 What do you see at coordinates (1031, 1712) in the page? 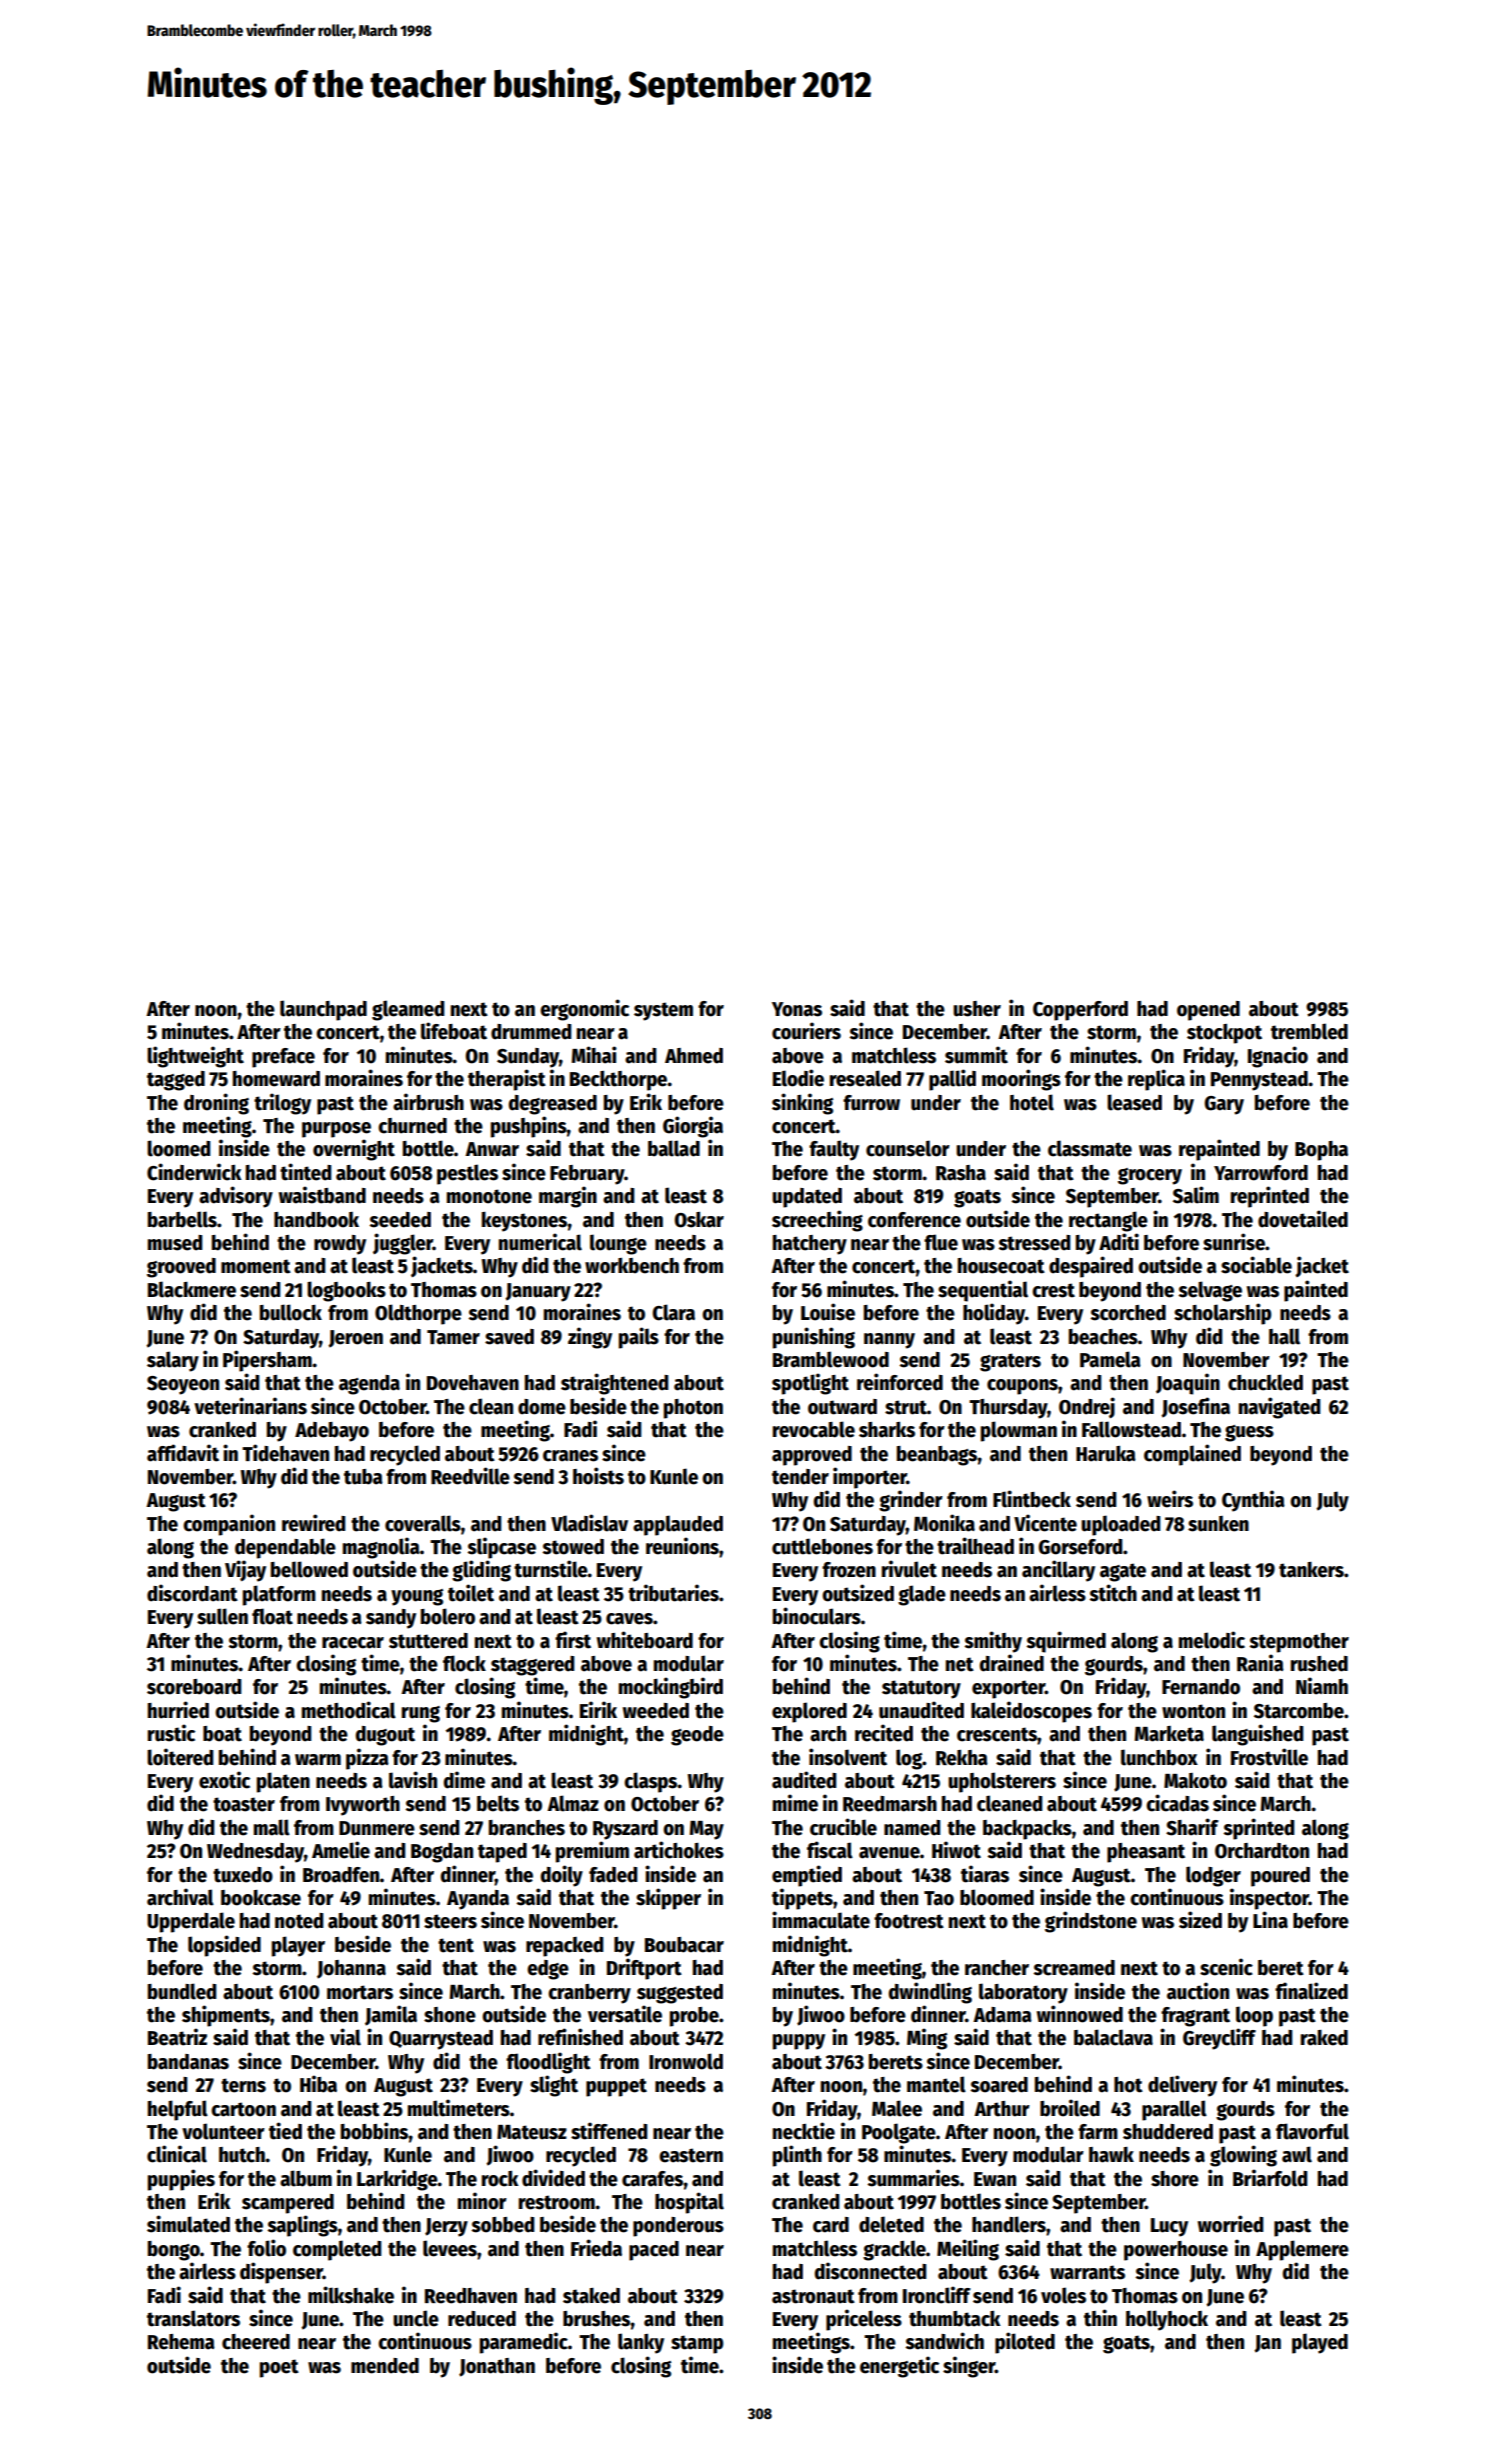
I see `kaleidoscopes` at bounding box center [1031, 1712].
